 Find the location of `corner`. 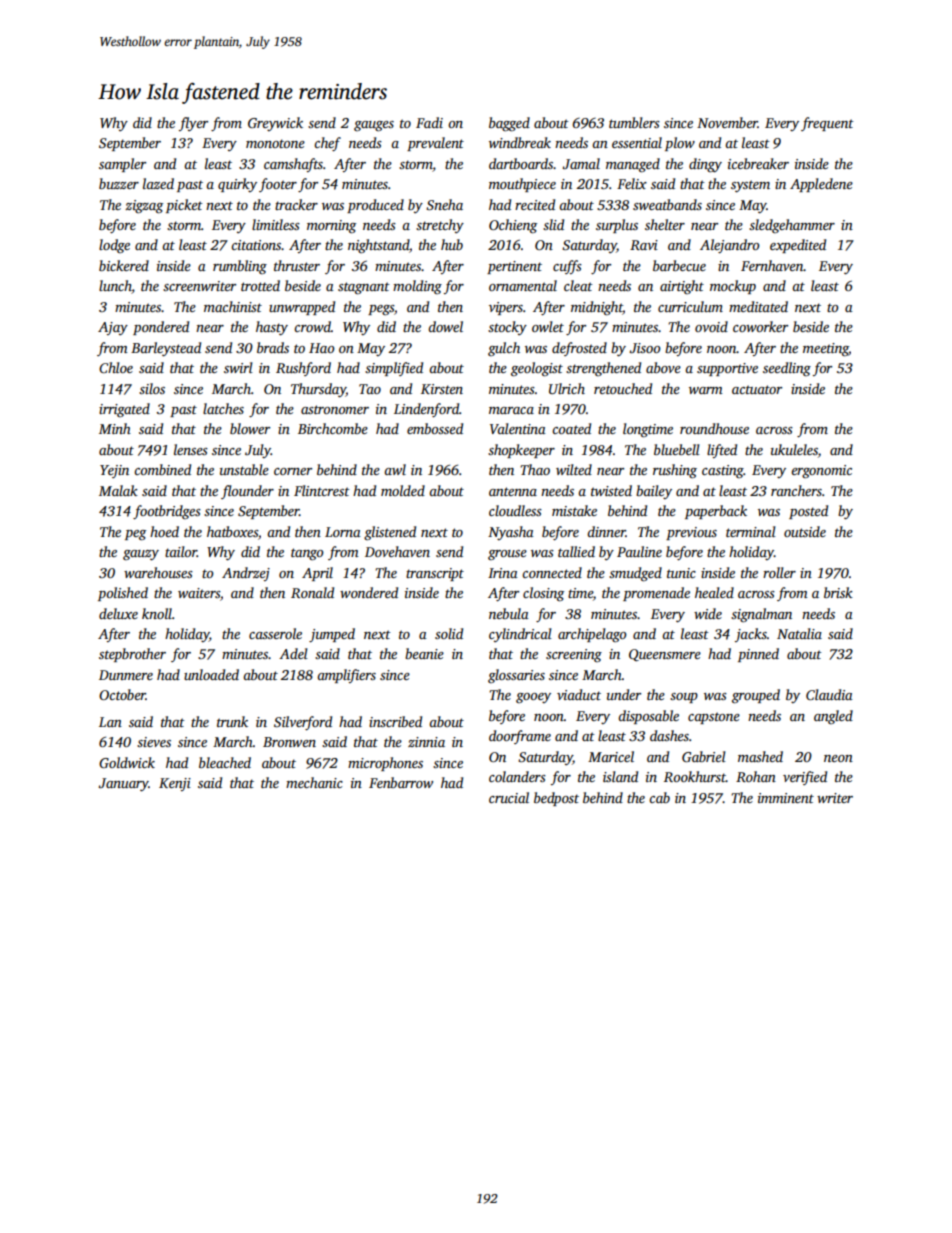

corner is located at coordinates (293, 471).
